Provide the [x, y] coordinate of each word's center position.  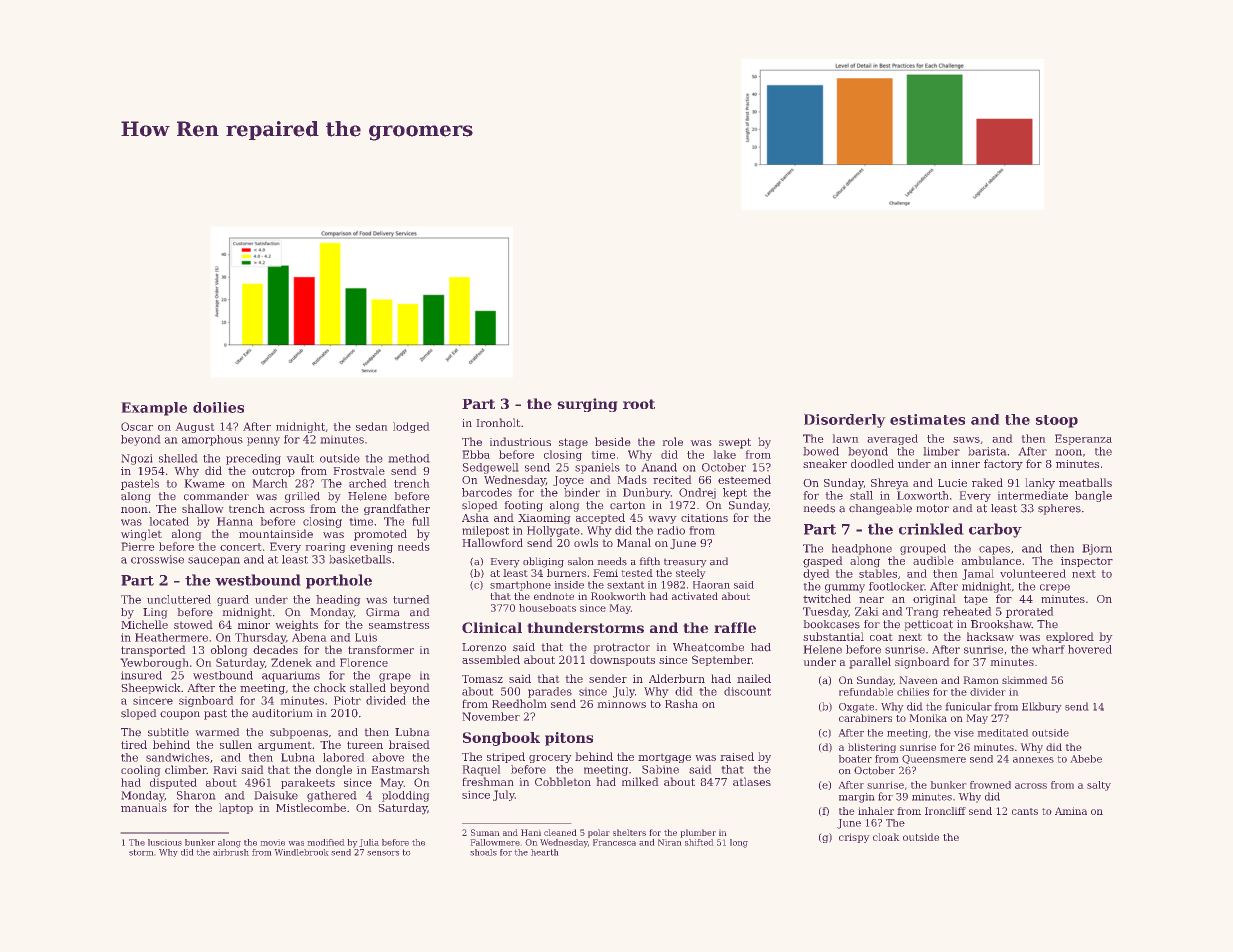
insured [141, 675]
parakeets [308, 783]
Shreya [890, 484]
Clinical [492, 627]
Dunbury [647, 493]
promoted [380, 535]
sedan [372, 426]
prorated [1030, 612]
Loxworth [923, 495]
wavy [662, 520]
